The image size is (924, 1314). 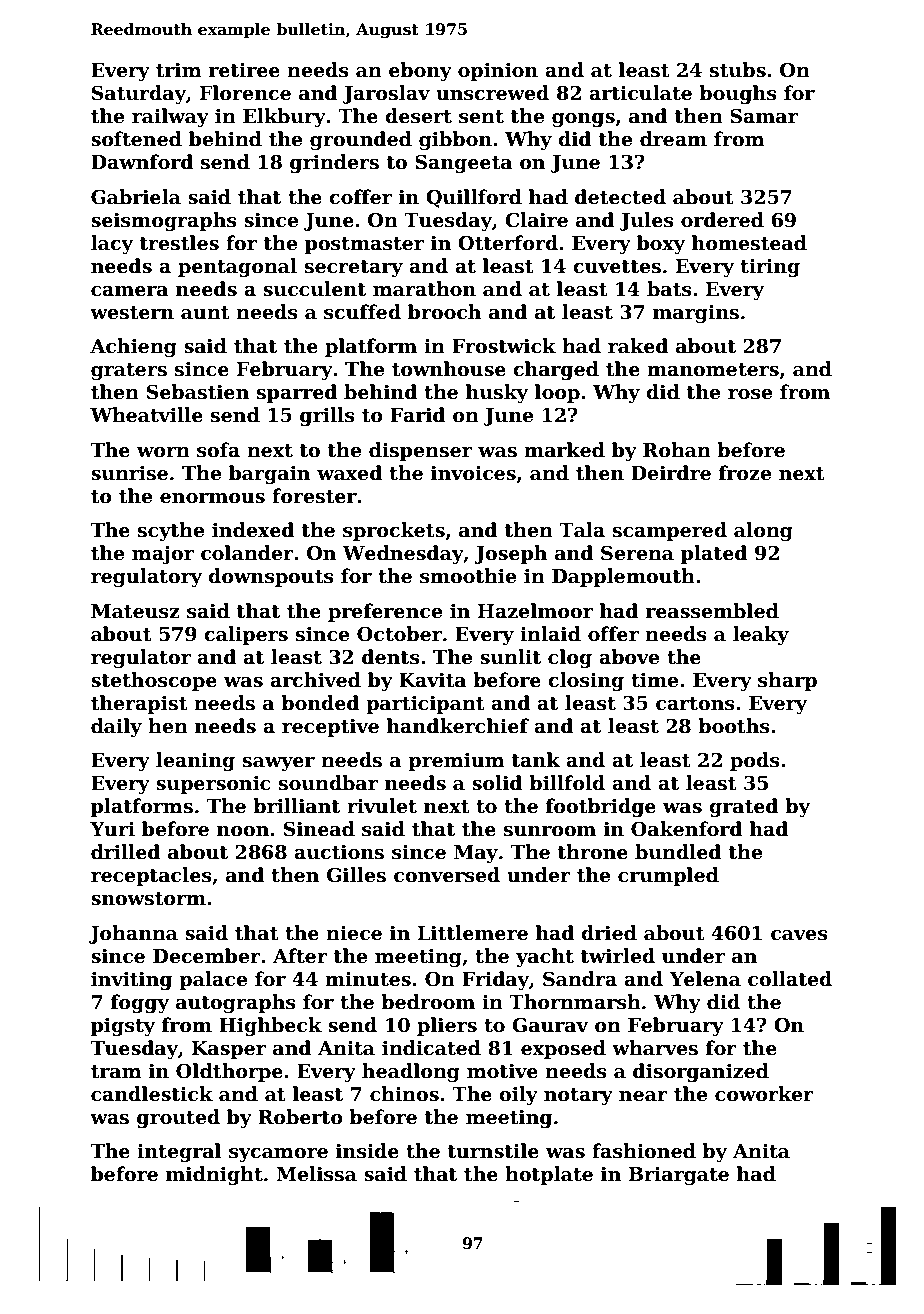 I want to click on footbridge, so click(x=601, y=807).
